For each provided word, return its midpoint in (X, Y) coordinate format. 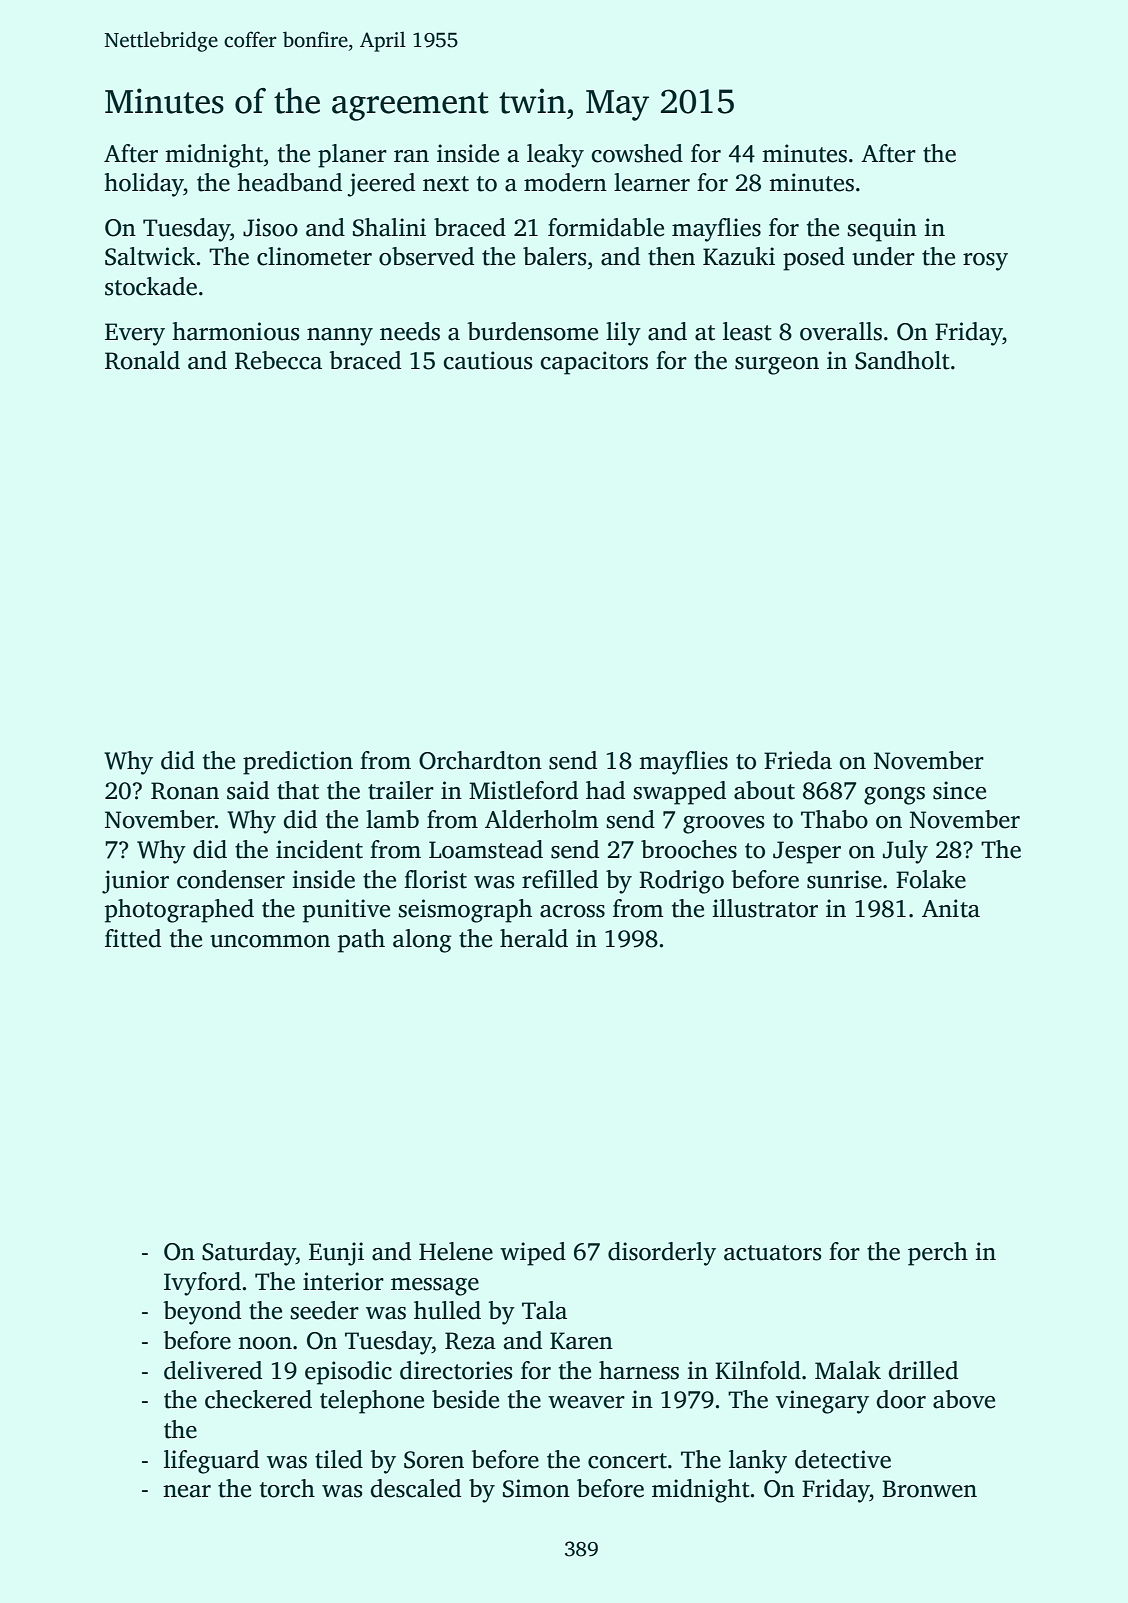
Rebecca (278, 360)
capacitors (594, 363)
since (959, 790)
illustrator (765, 908)
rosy (985, 262)
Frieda (798, 760)
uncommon (270, 941)
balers (555, 256)
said (248, 790)
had (605, 790)
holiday (144, 185)
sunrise (844, 879)
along (422, 941)
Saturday (249, 1254)
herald (534, 938)
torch (287, 1488)
